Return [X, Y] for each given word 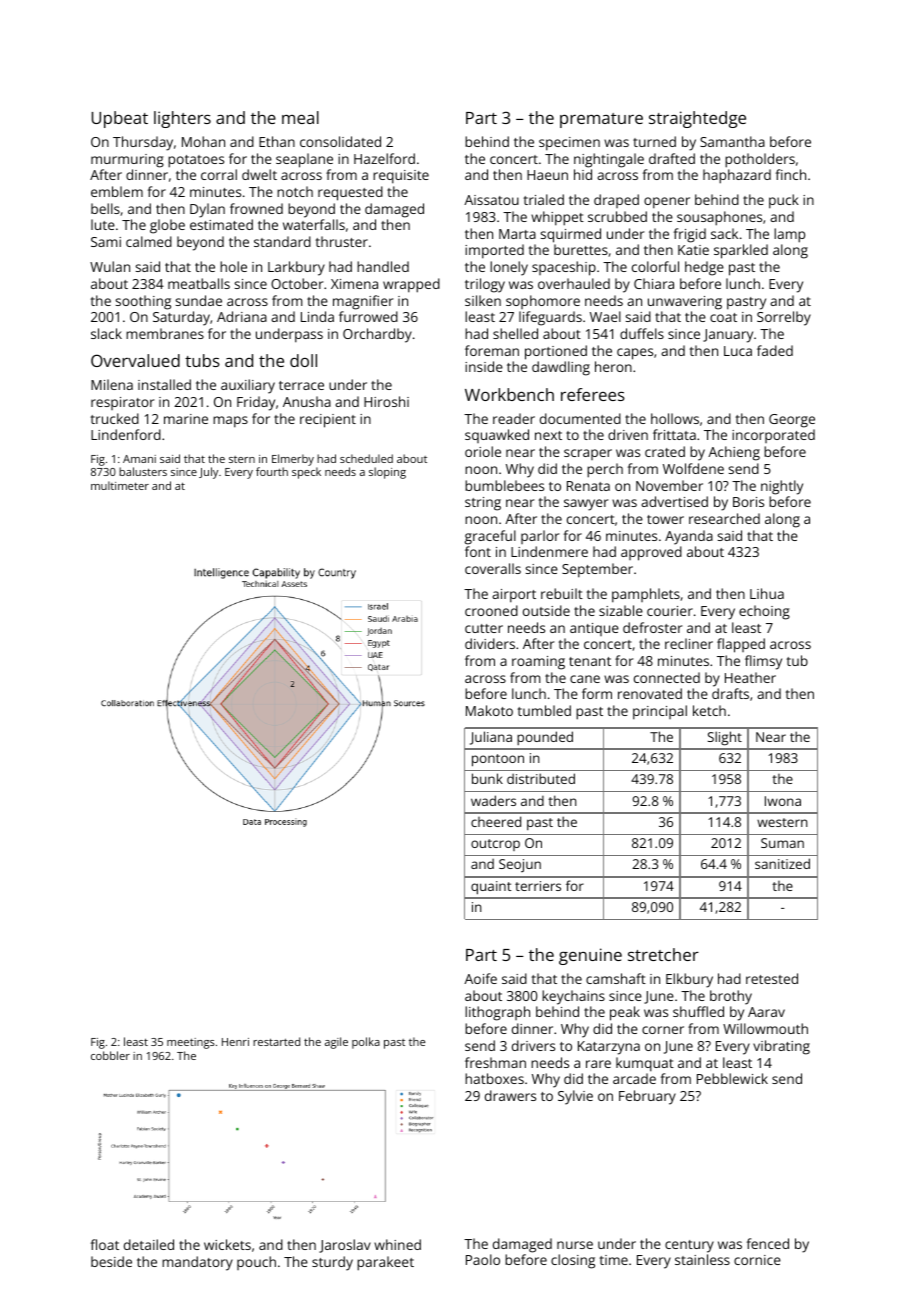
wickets [227, 1244]
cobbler [110, 1055]
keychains [573, 997]
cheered [496, 821]
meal [300, 117]
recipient [328, 421]
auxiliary [248, 386]
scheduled [366, 458]
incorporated [773, 436]
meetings [191, 1043]
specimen [569, 144]
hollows [675, 418]
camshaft [616, 978]
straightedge [697, 119]
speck [306, 473]
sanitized [782, 863]
